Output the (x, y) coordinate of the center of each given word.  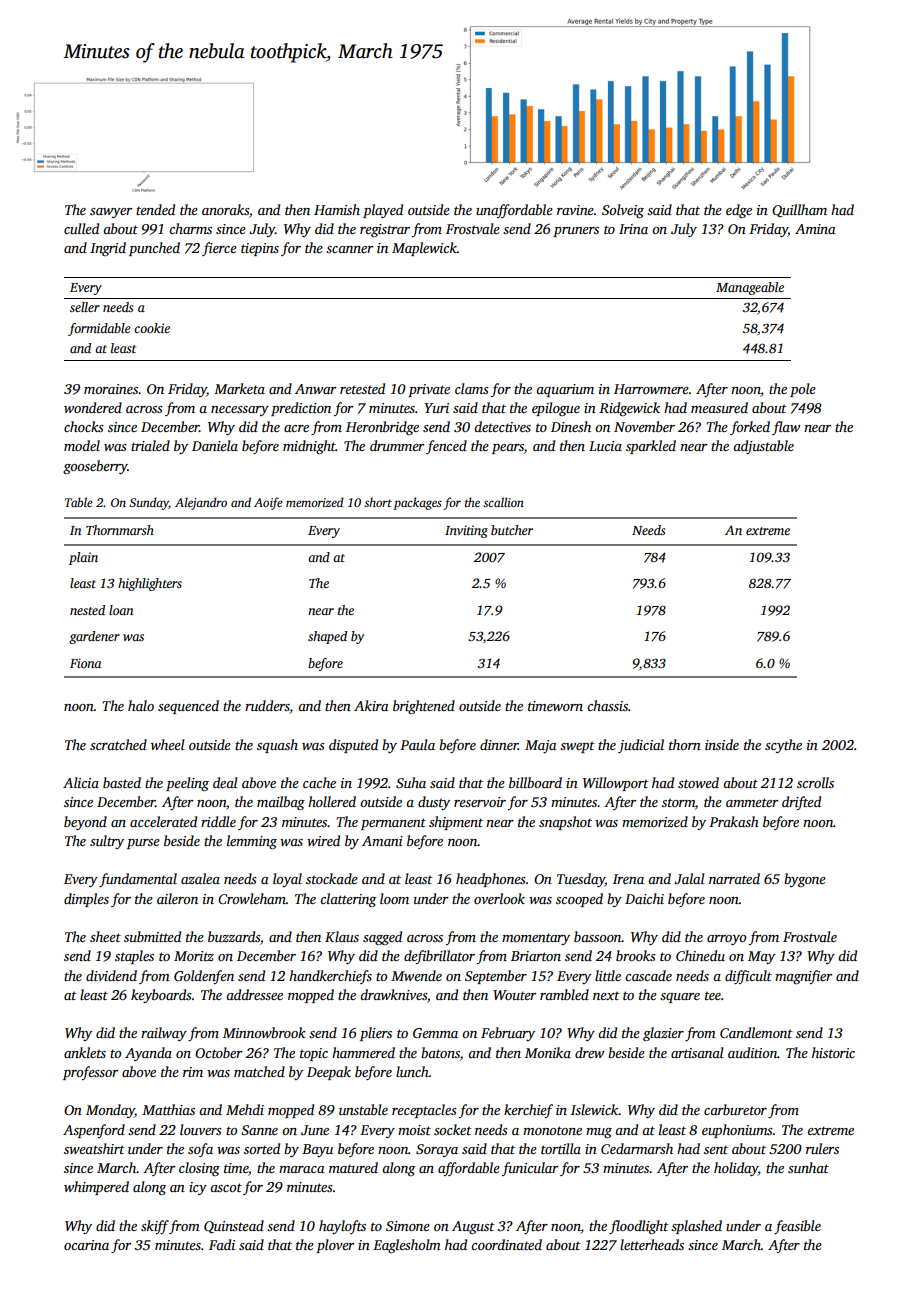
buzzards (234, 936)
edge (739, 211)
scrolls (815, 782)
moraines (111, 389)
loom (394, 898)
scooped (579, 900)
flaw (786, 428)
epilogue (556, 409)
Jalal (689, 878)
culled (81, 228)
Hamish (337, 209)
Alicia (81, 782)
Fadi (222, 1244)
